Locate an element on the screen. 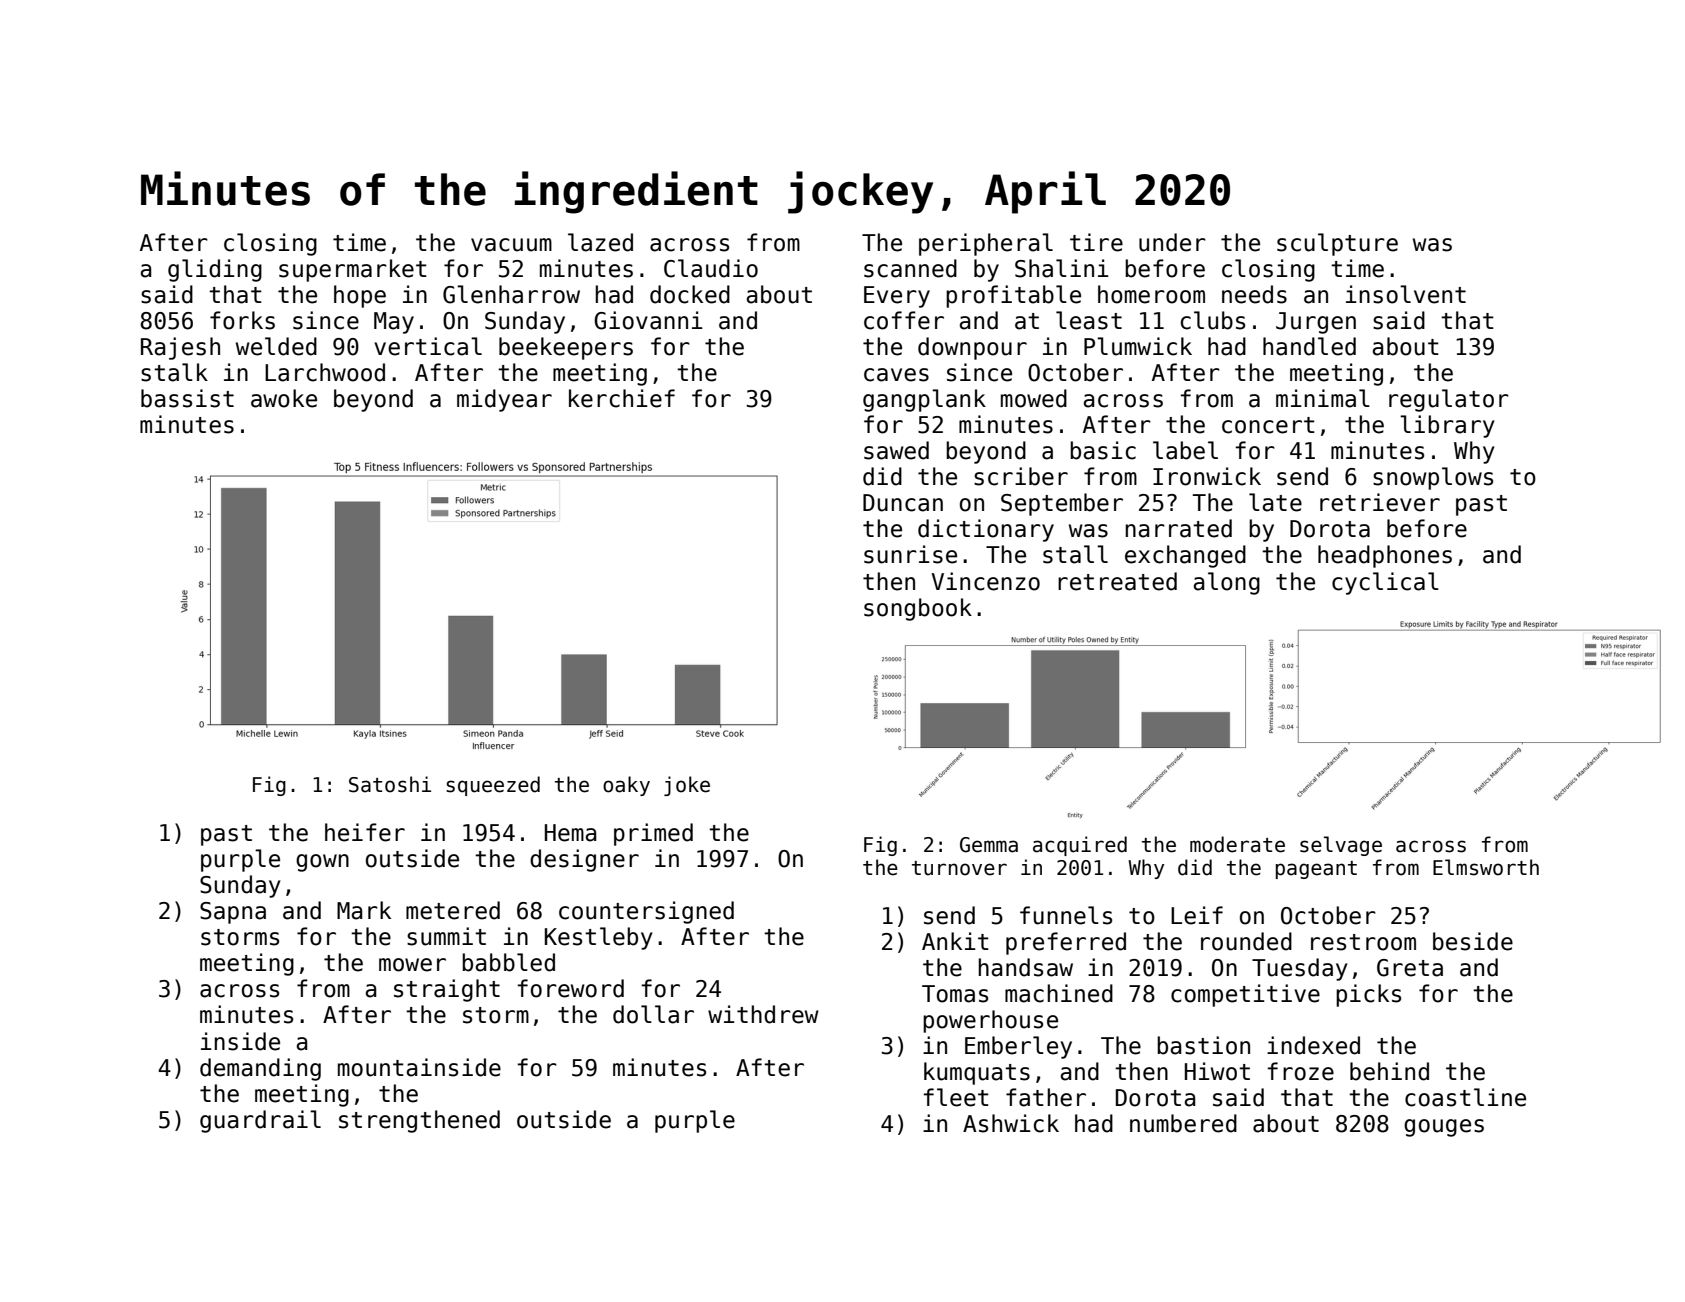 The height and width of the screenshot is (1302, 1685). Ashwick is located at coordinates (1011, 1123).
